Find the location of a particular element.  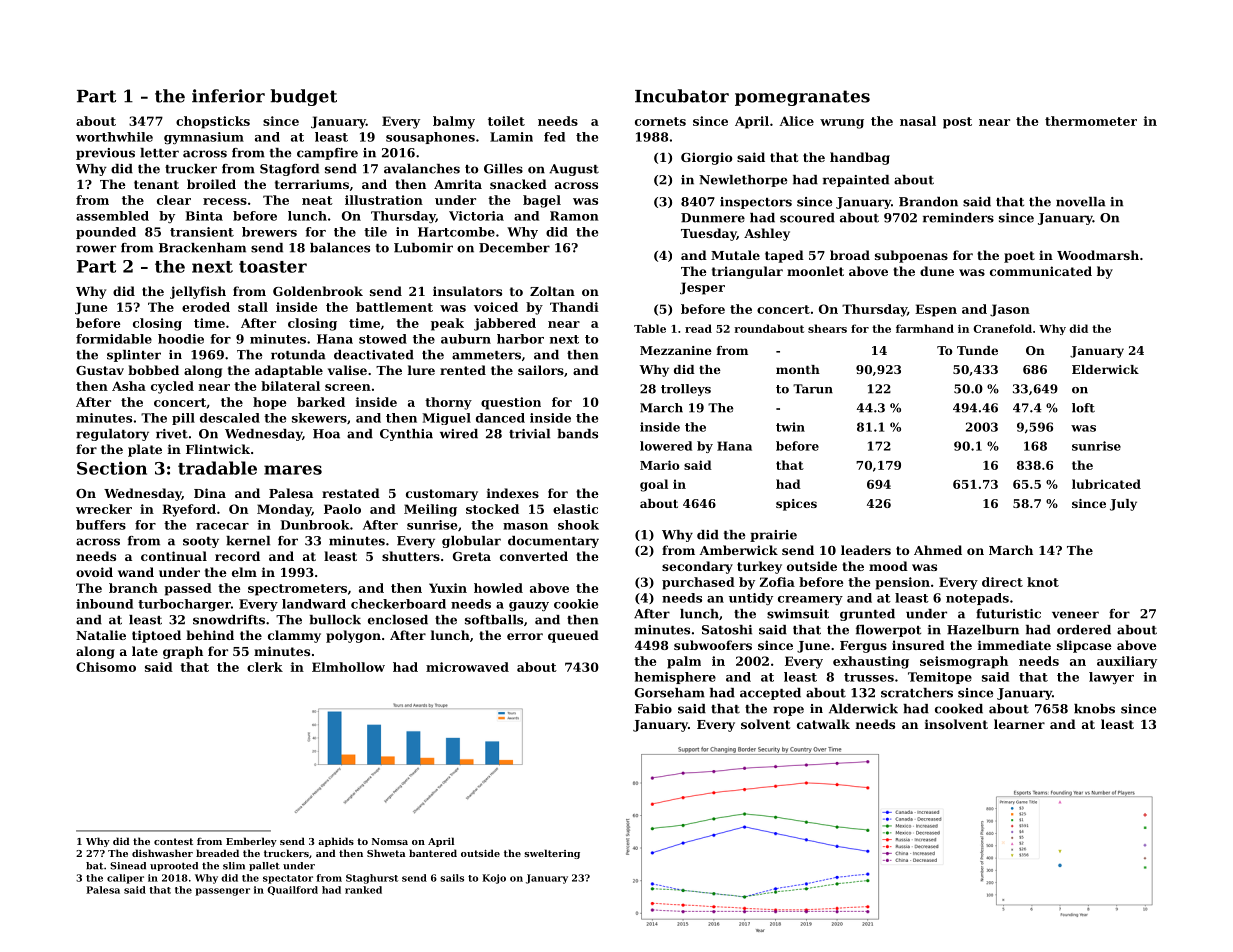

previous is located at coordinates (105, 154).
